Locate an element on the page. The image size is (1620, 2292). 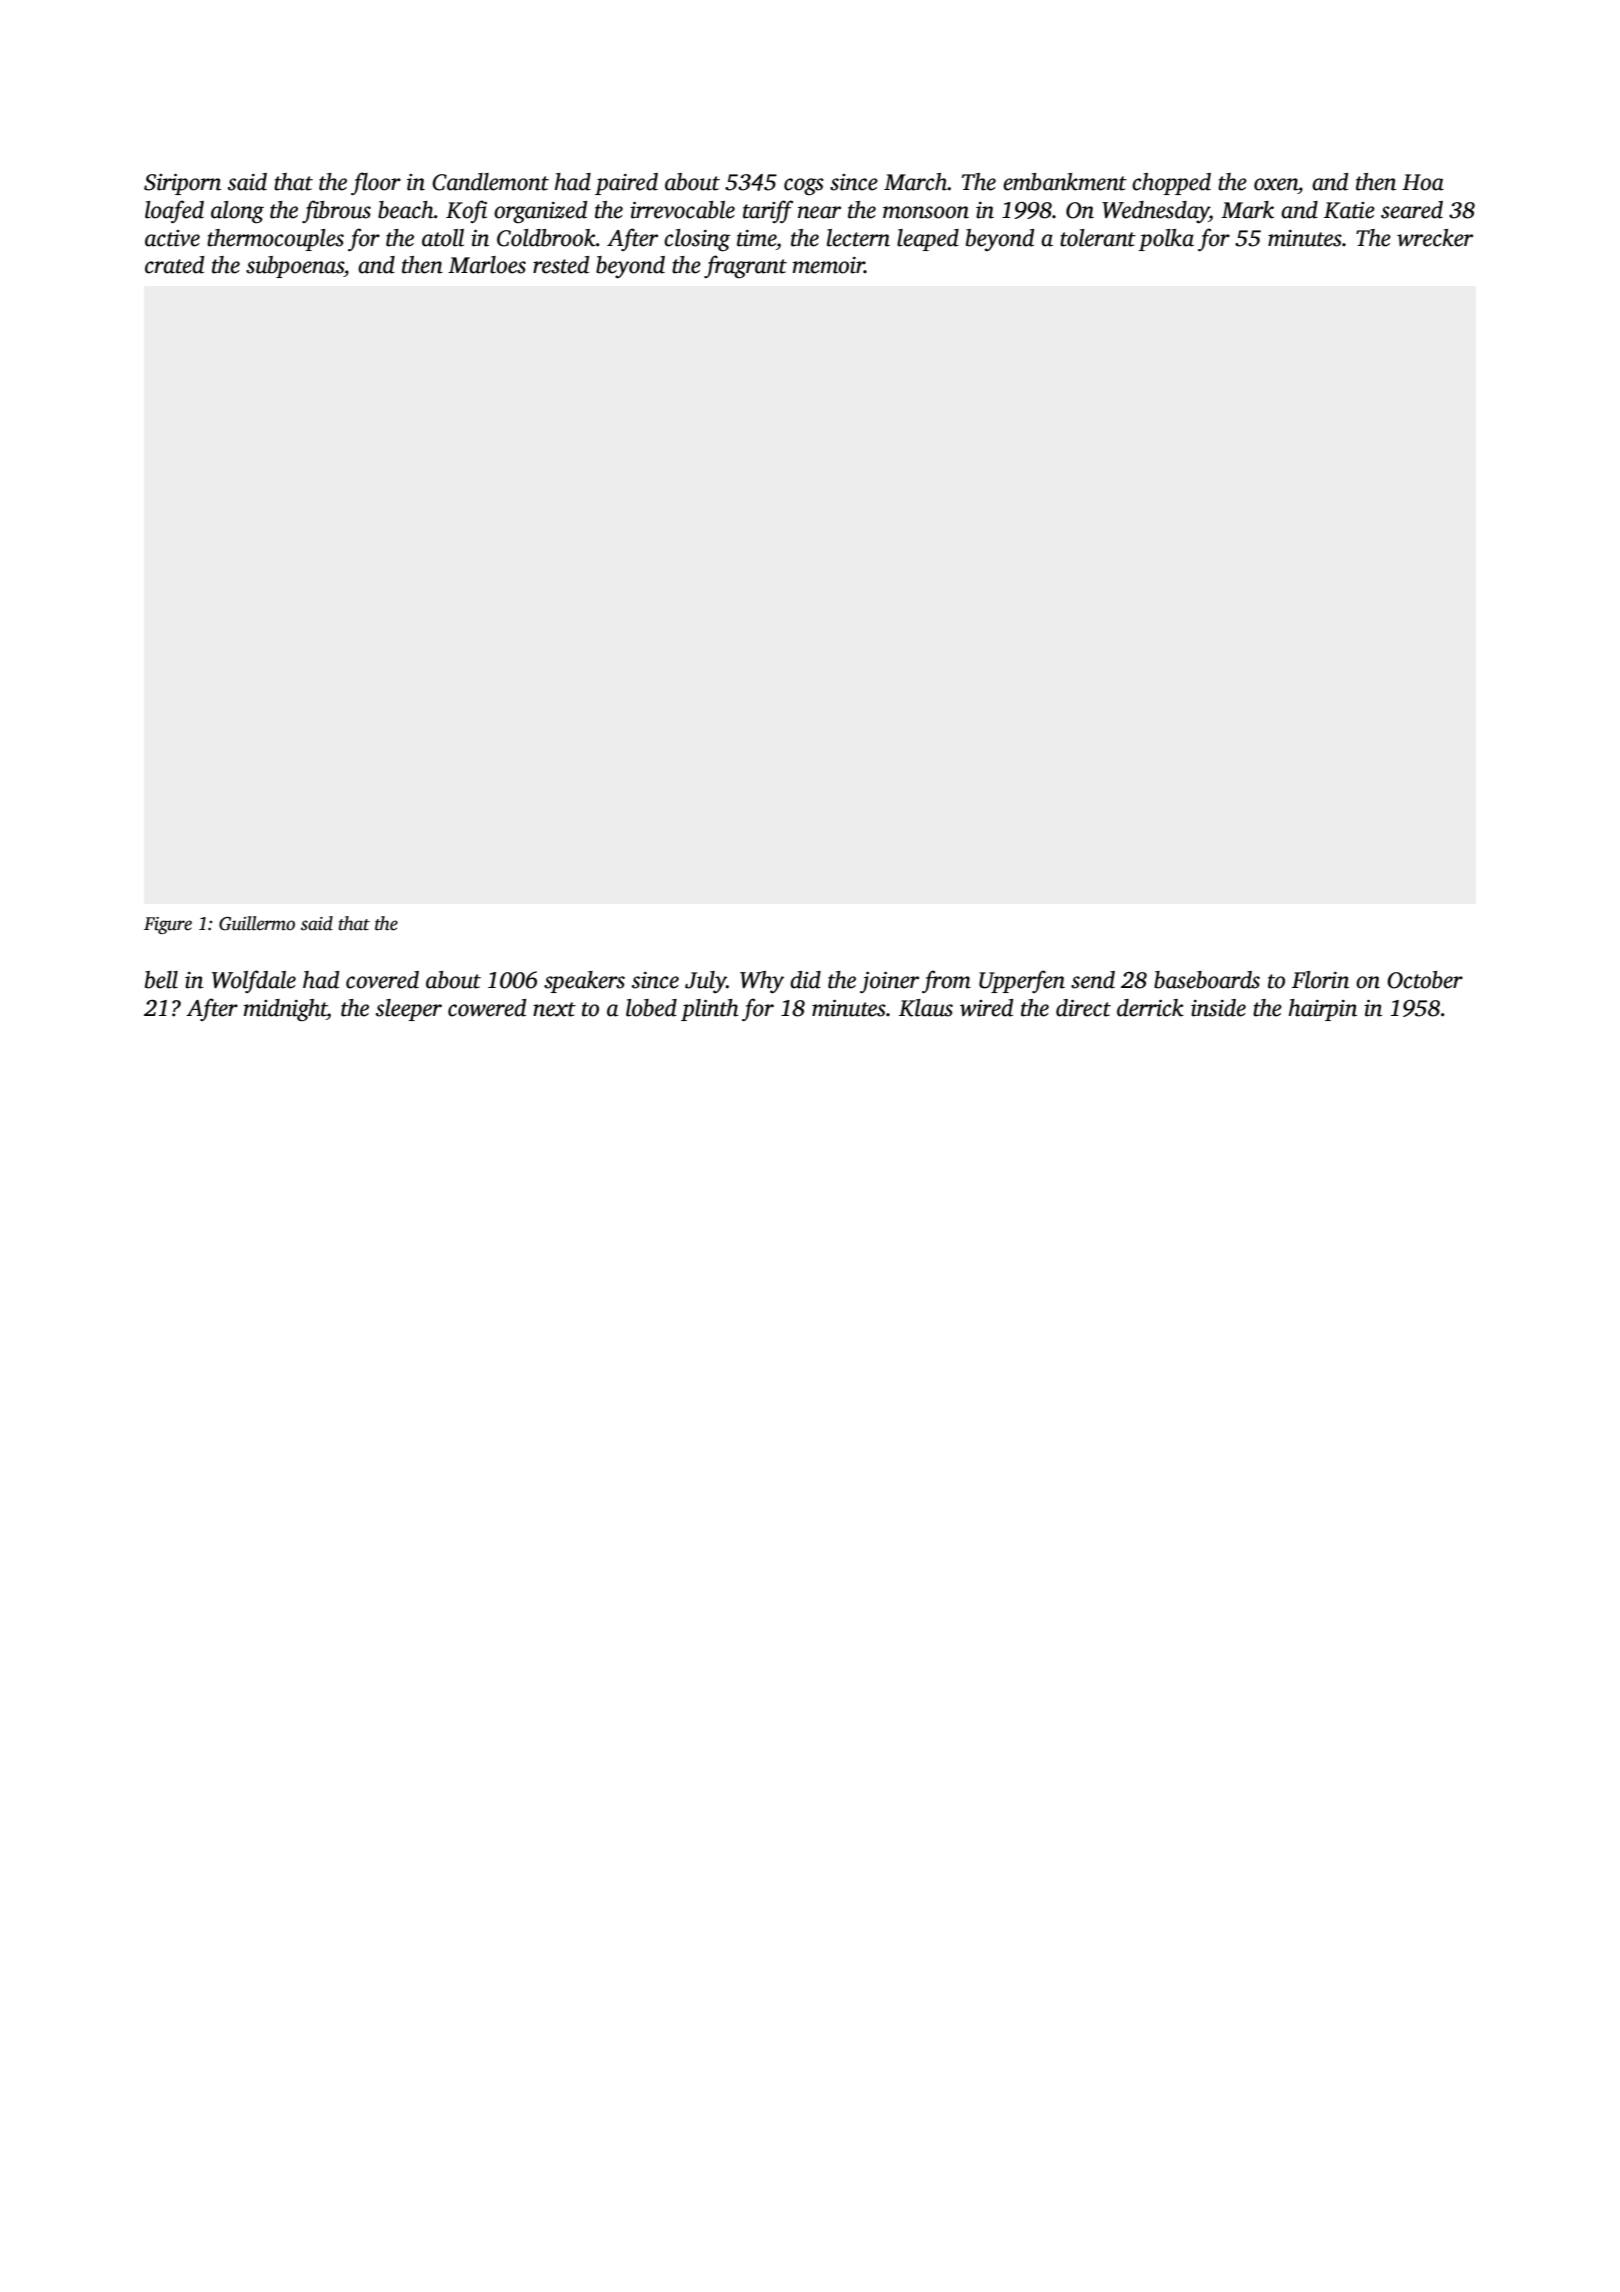
Marloes is located at coordinates (487, 265).
